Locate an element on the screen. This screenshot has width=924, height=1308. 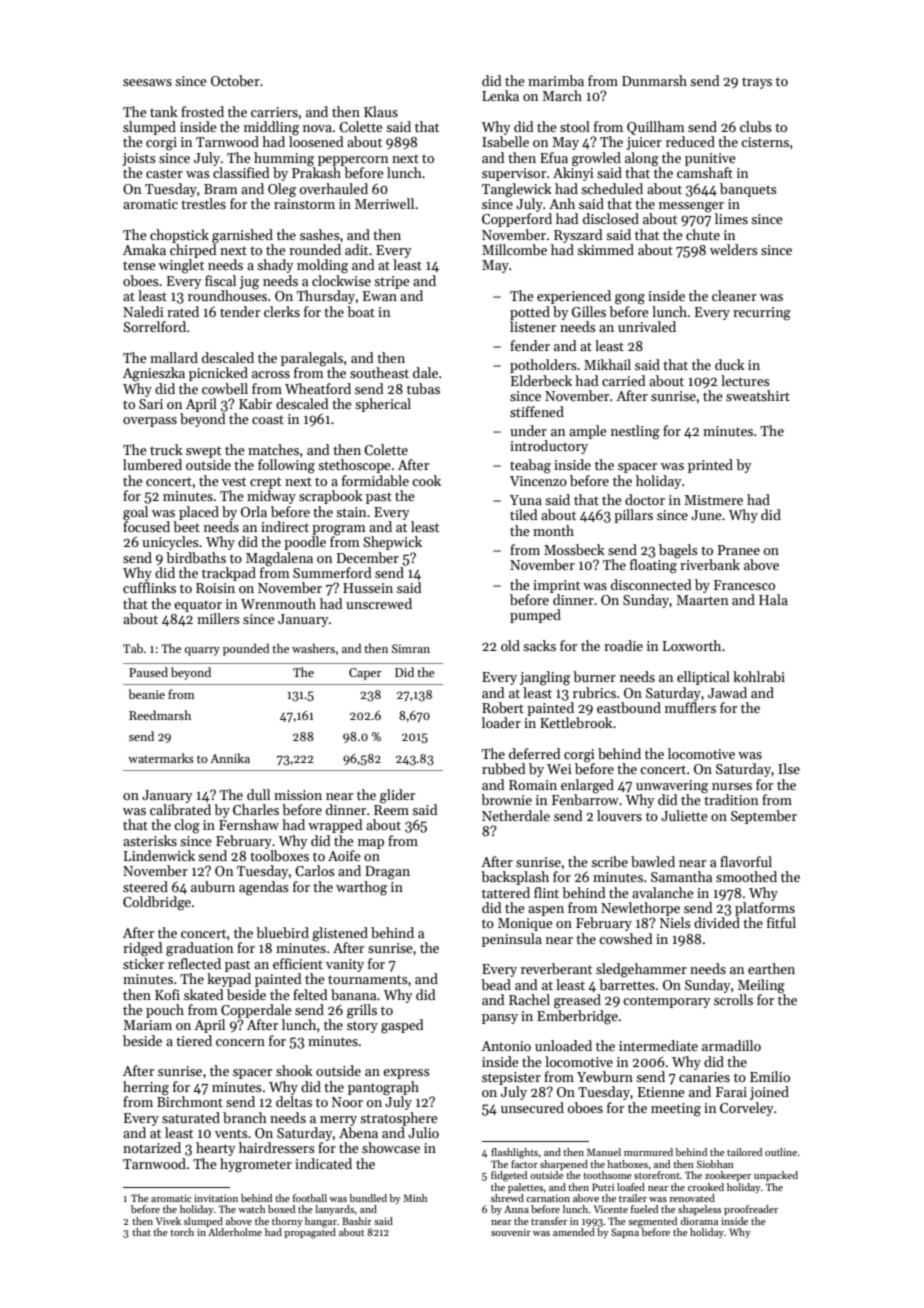
souvenir is located at coordinates (511, 1232).
